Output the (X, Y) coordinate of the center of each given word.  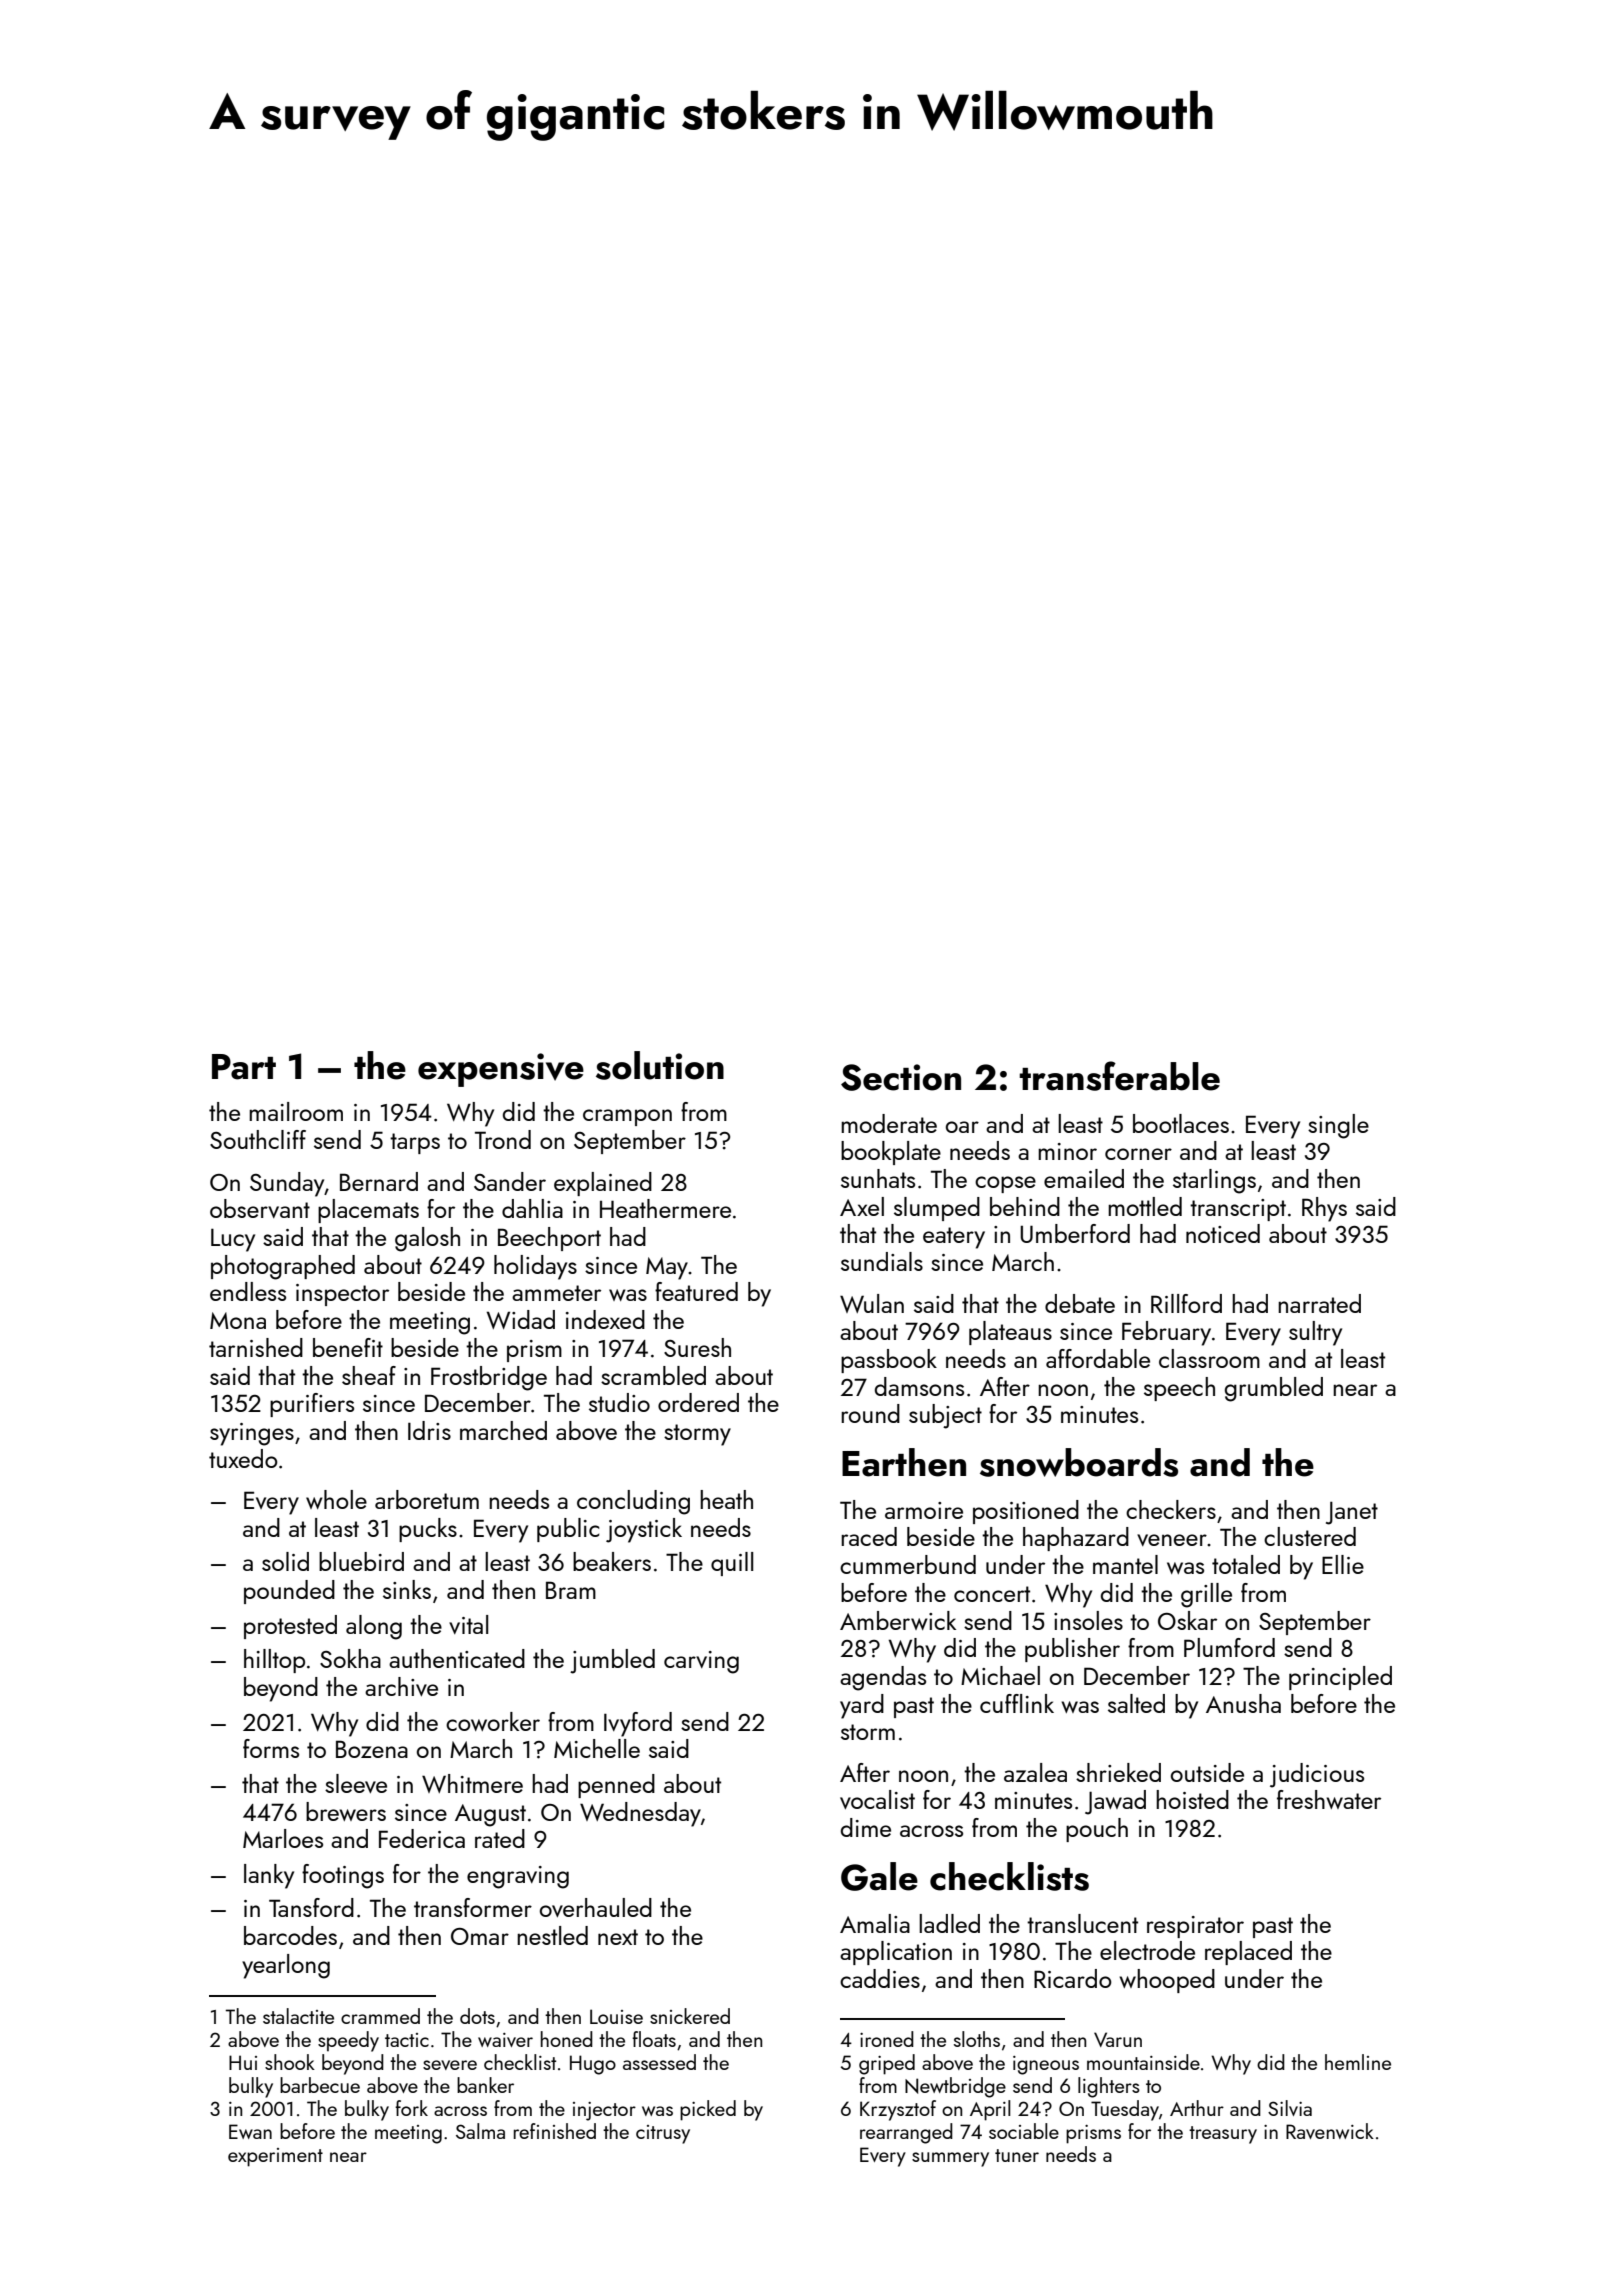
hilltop (274, 1661)
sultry (1315, 1333)
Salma (480, 2131)
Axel (862, 1206)
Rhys (1324, 1209)
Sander (510, 1181)
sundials (882, 1261)
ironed (887, 2039)
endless (248, 1291)
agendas (883, 1678)
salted (1136, 1703)
